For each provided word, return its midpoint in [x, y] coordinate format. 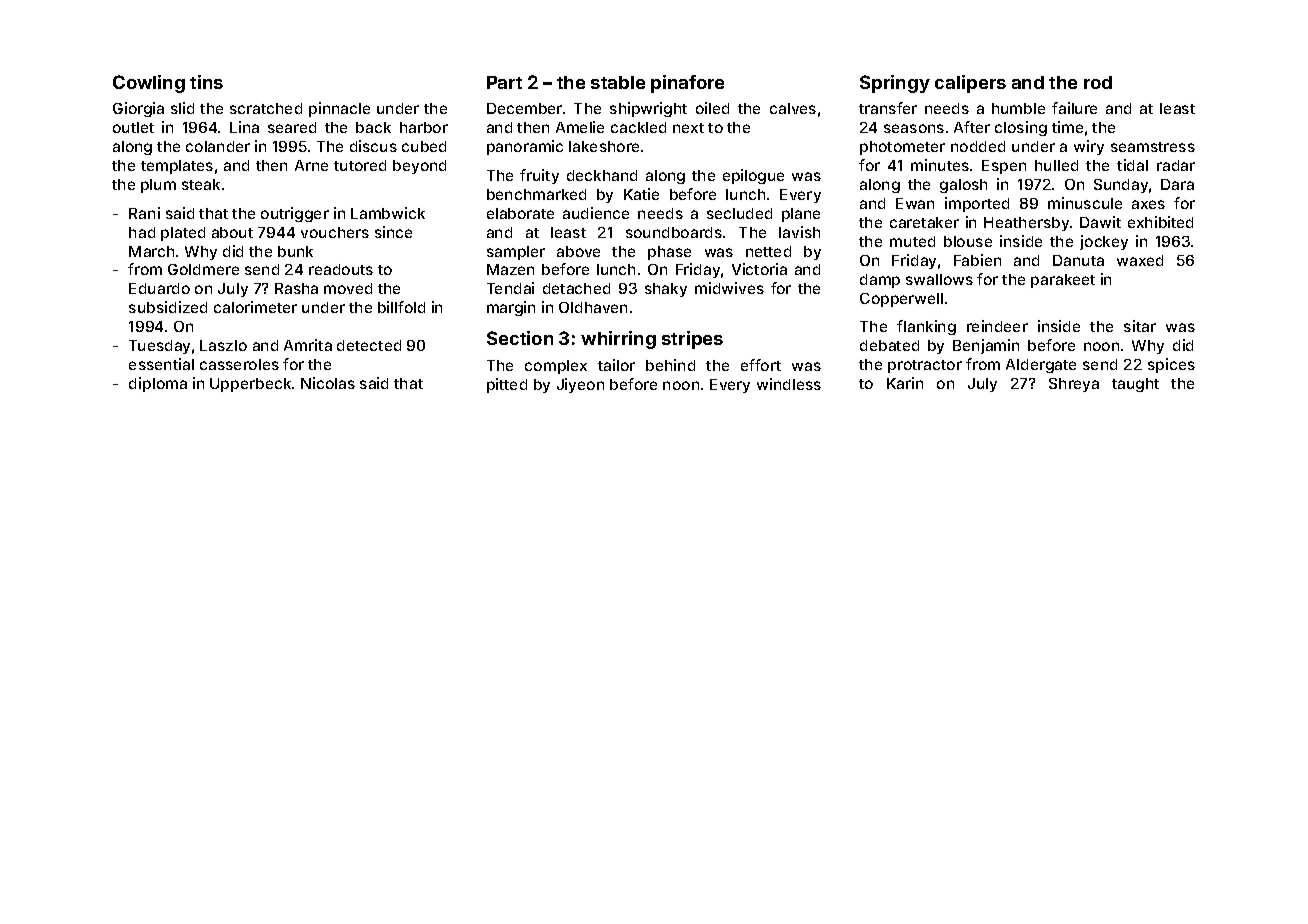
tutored [360, 165]
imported [977, 204]
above [578, 251]
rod [1098, 82]
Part [504, 82]
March [151, 251]
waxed [1140, 260]
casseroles [239, 364]
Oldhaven [593, 307]
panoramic [525, 147]
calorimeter [255, 307]
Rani [144, 213]
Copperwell [901, 300]
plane [801, 215]
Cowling [149, 84]
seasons [914, 128]
